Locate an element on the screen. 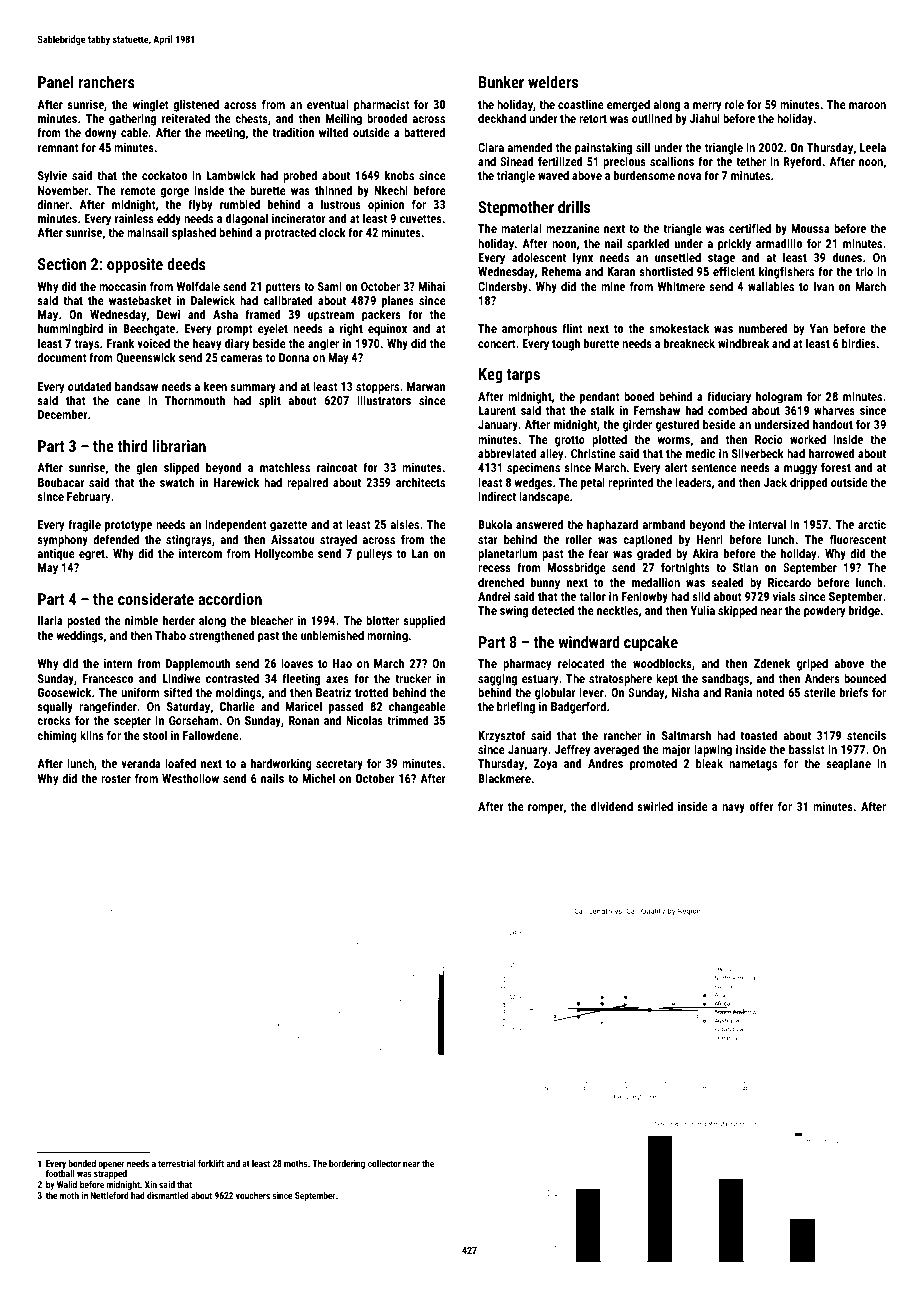  Nettleford is located at coordinates (110, 1195).
